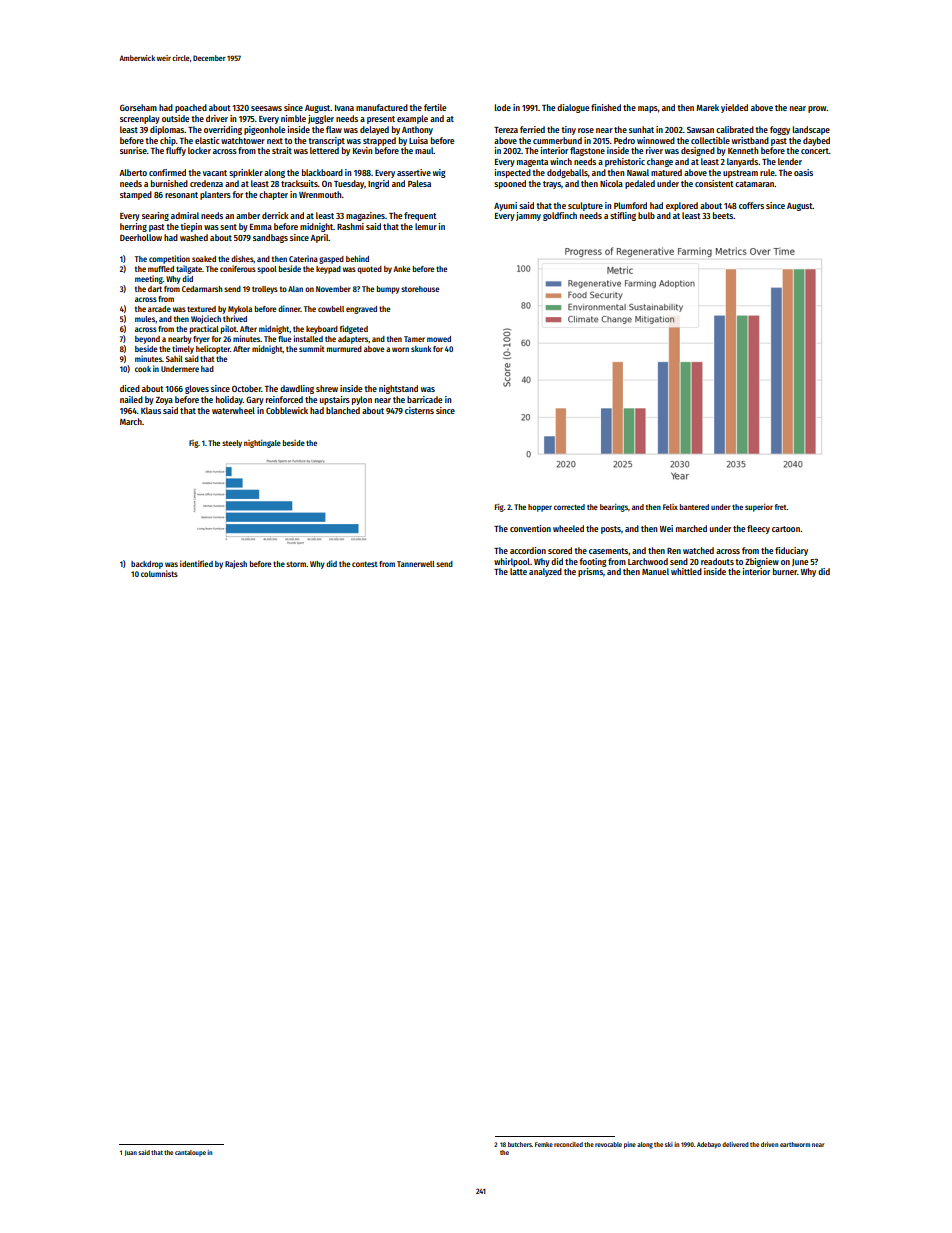 The image size is (952, 1233). I want to click on Anthony, so click(417, 130).
